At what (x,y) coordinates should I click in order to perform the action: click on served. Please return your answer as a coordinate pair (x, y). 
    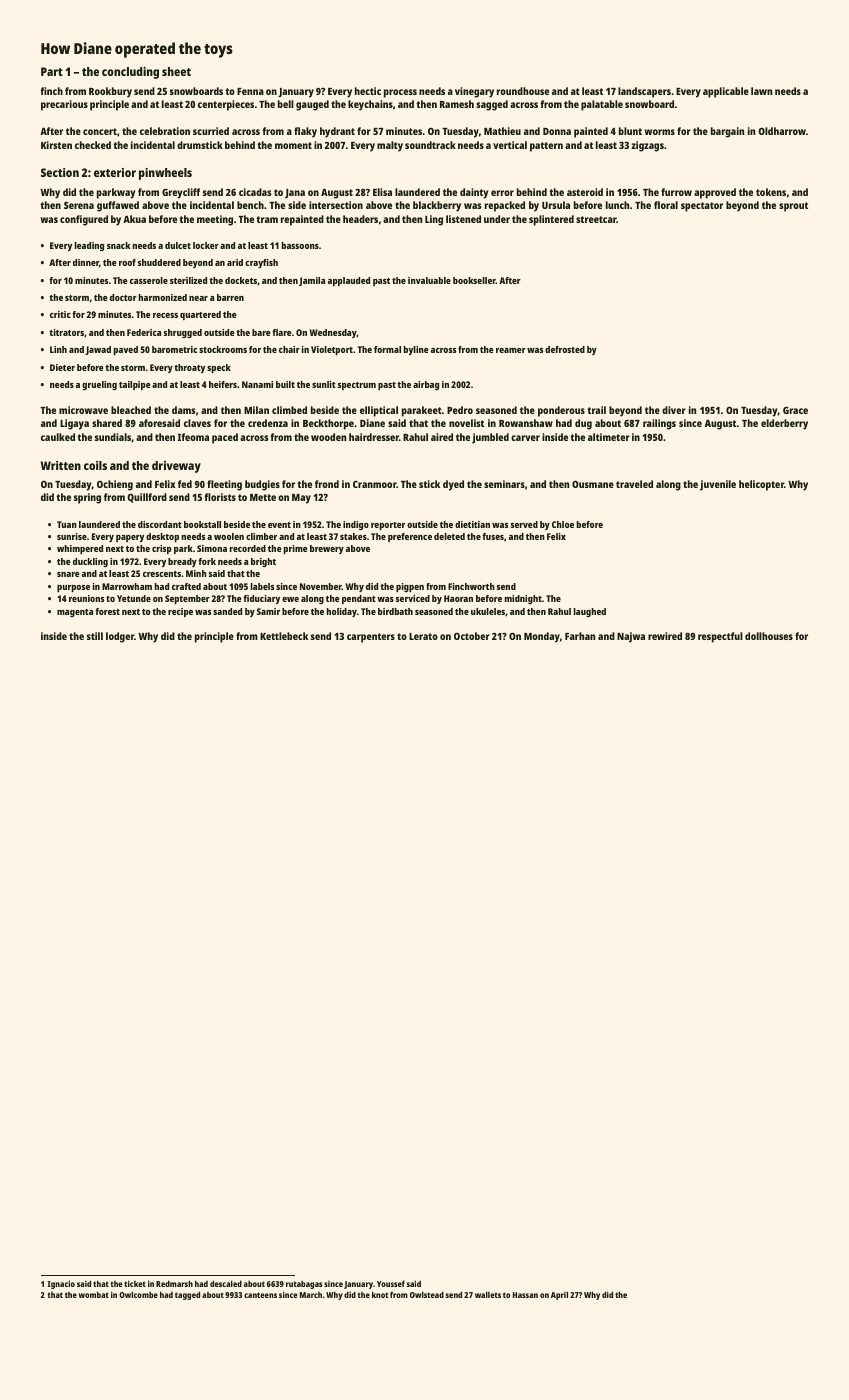
    Looking at the image, I should click on (524, 524).
